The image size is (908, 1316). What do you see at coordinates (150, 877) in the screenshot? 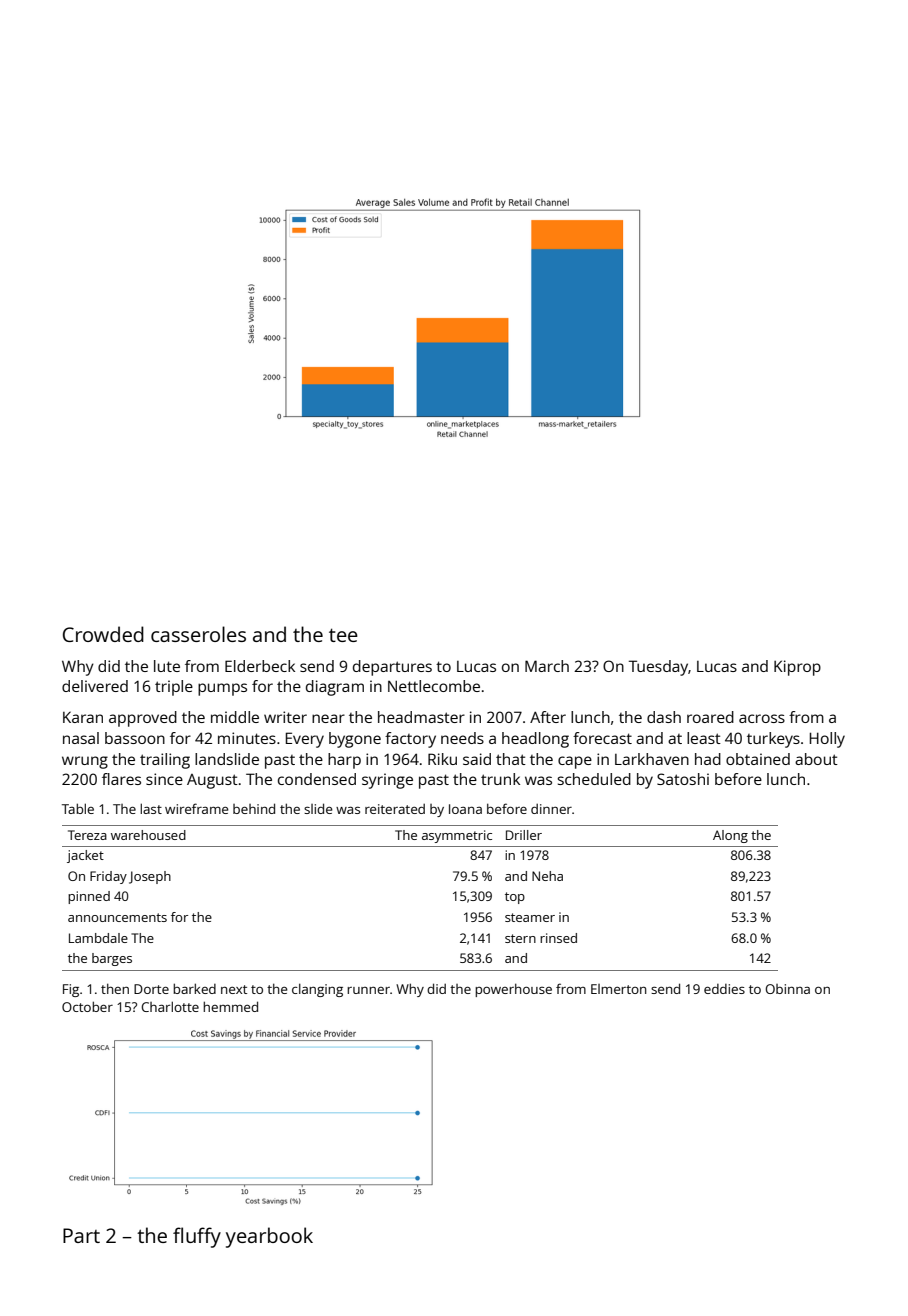
I see `Joseph` at bounding box center [150, 877].
